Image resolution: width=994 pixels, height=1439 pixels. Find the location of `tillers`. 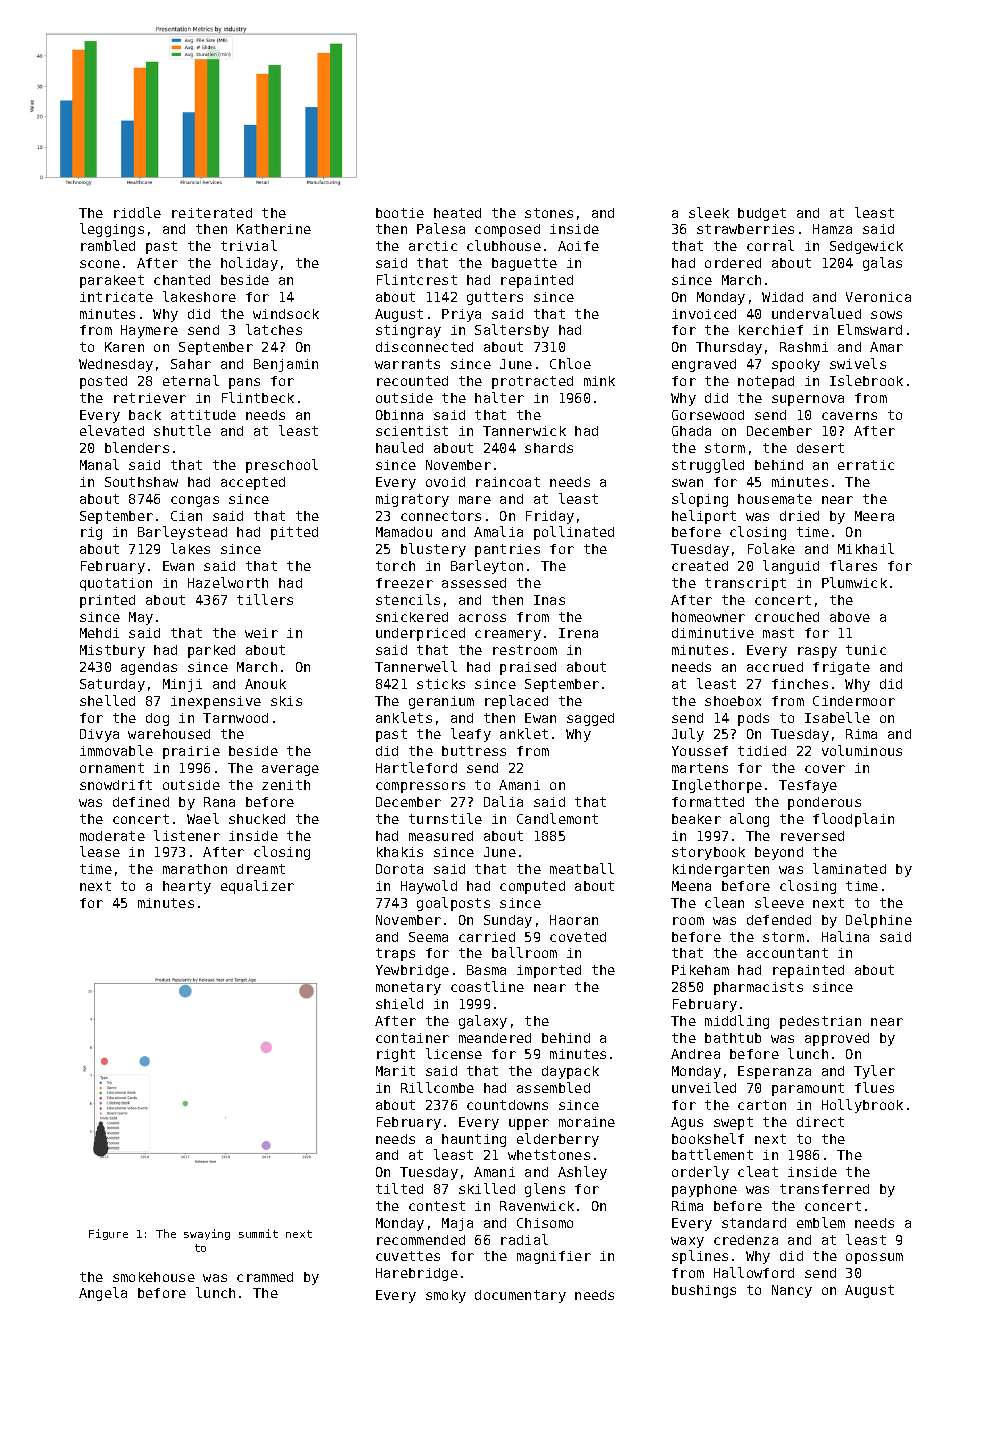

tillers is located at coordinates (265, 599).
